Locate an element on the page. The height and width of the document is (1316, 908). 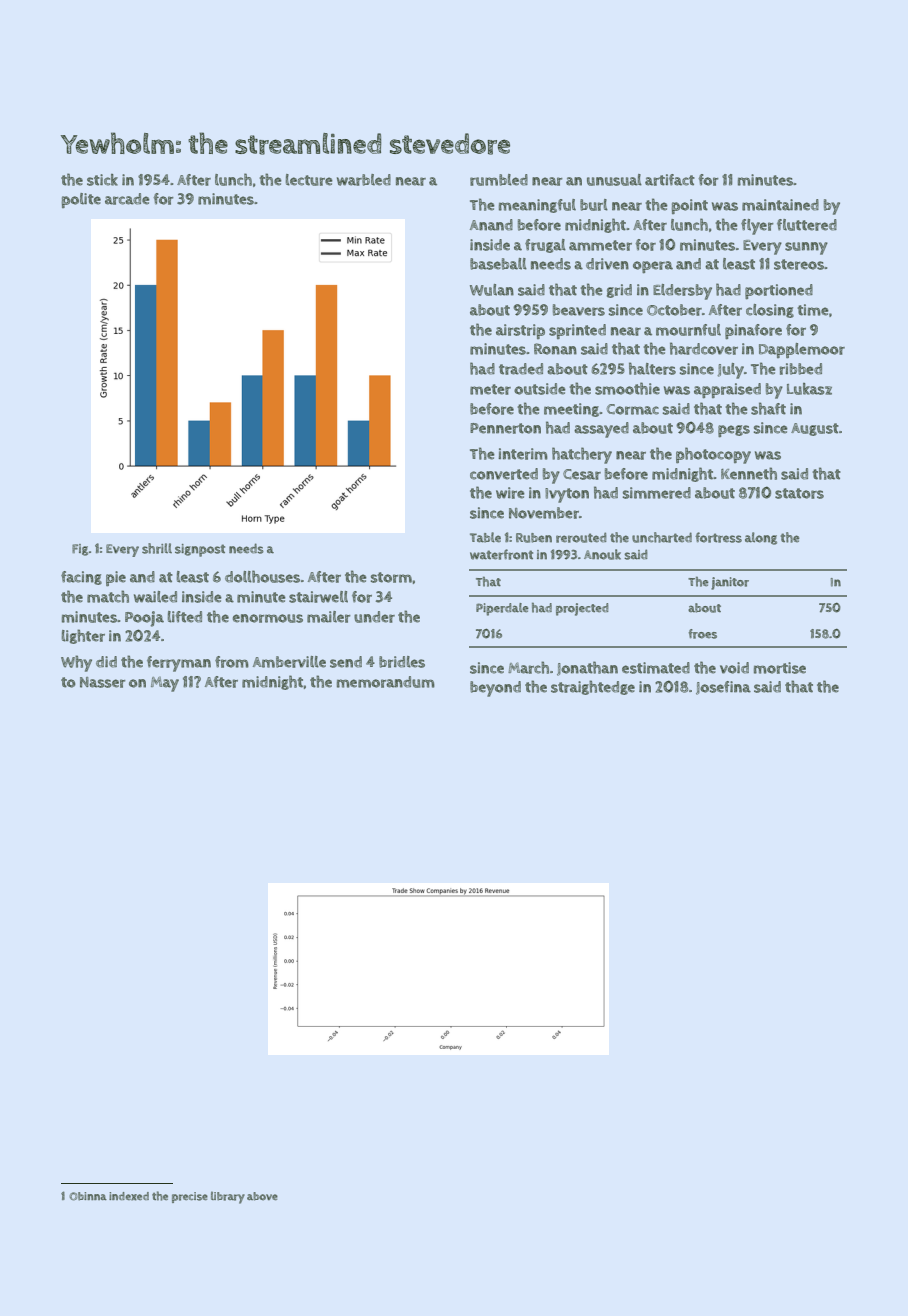
straightedge is located at coordinates (593, 687).
